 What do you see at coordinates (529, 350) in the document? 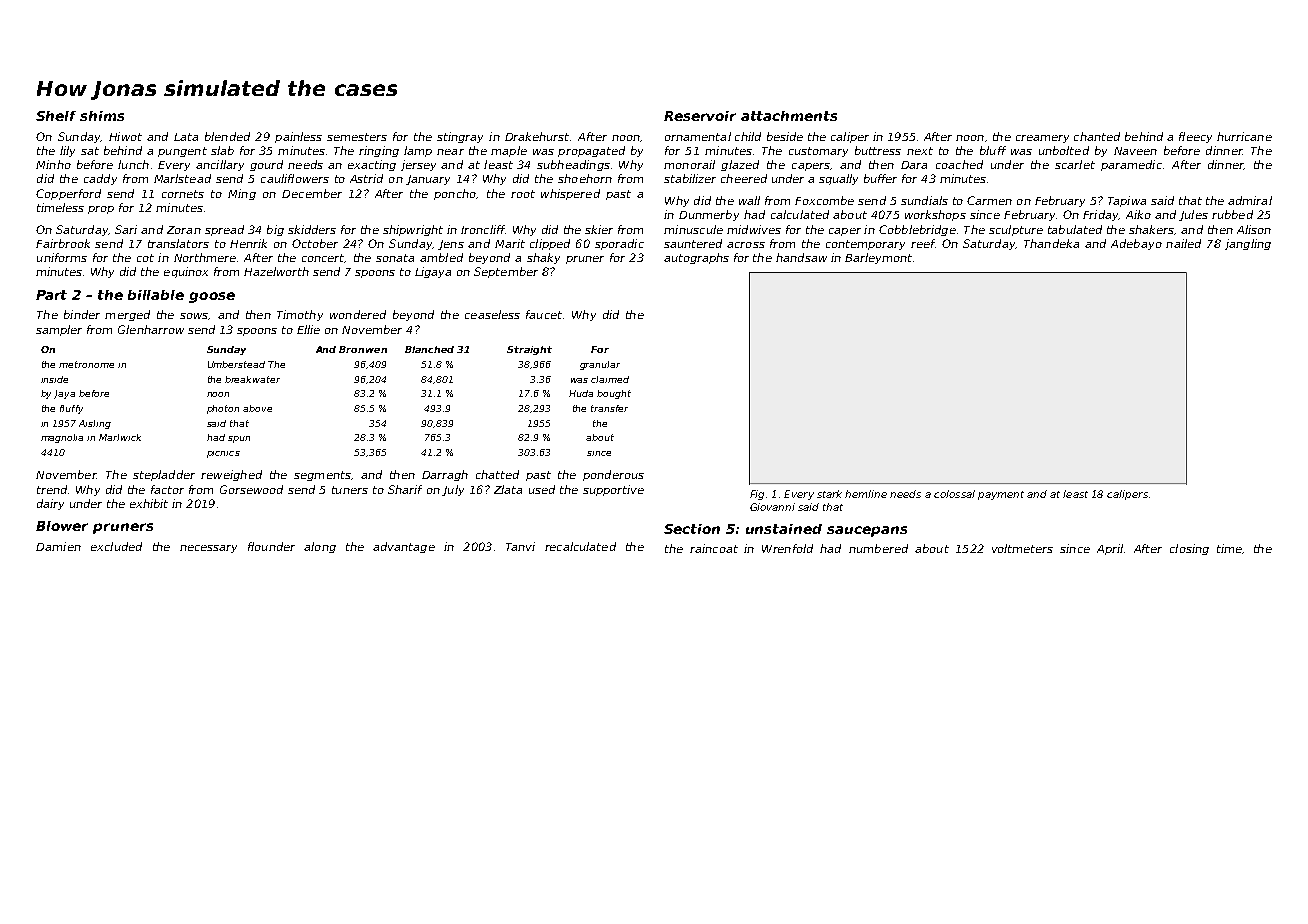
I see `Straight` at bounding box center [529, 350].
